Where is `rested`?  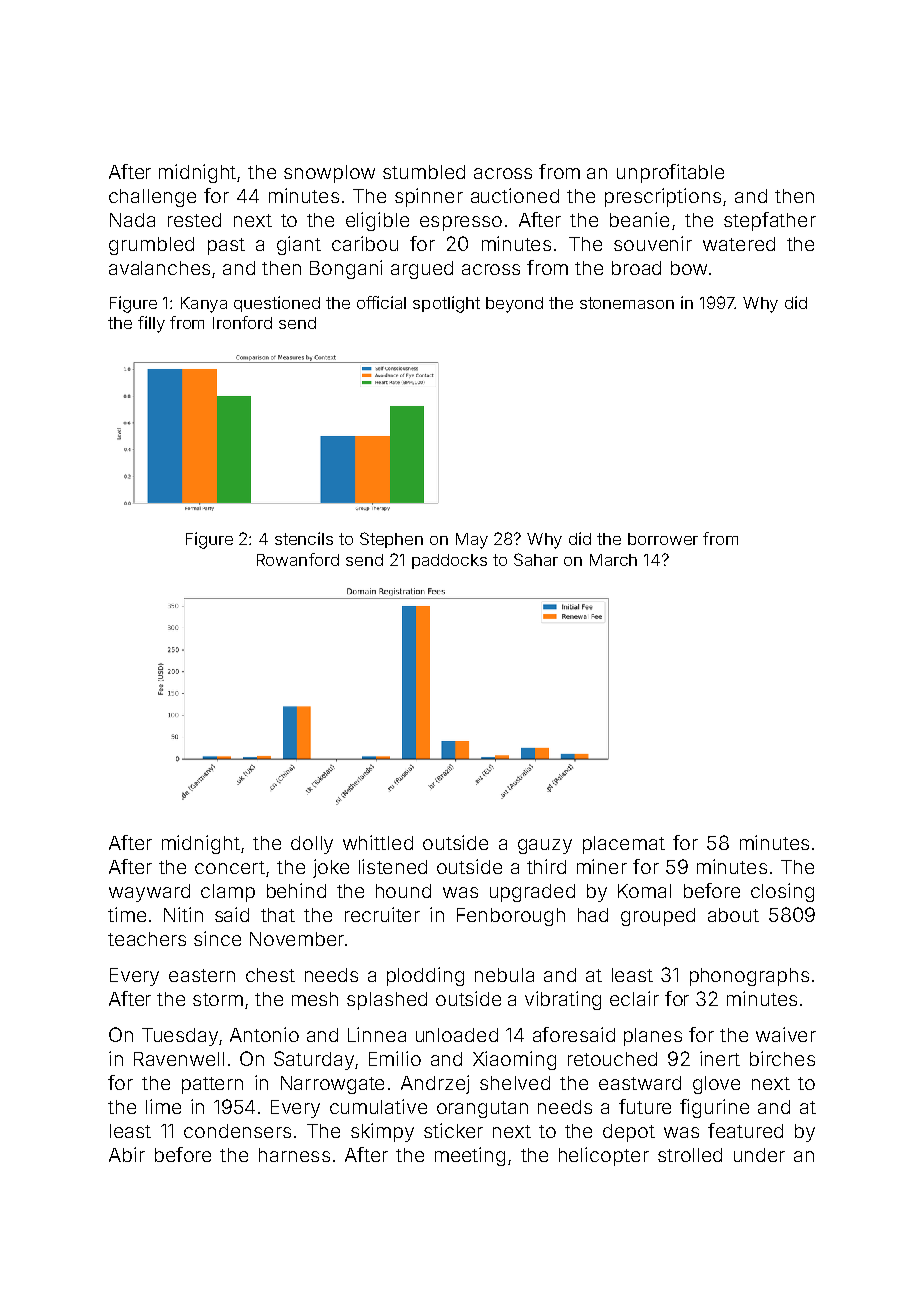 rested is located at coordinates (194, 220).
